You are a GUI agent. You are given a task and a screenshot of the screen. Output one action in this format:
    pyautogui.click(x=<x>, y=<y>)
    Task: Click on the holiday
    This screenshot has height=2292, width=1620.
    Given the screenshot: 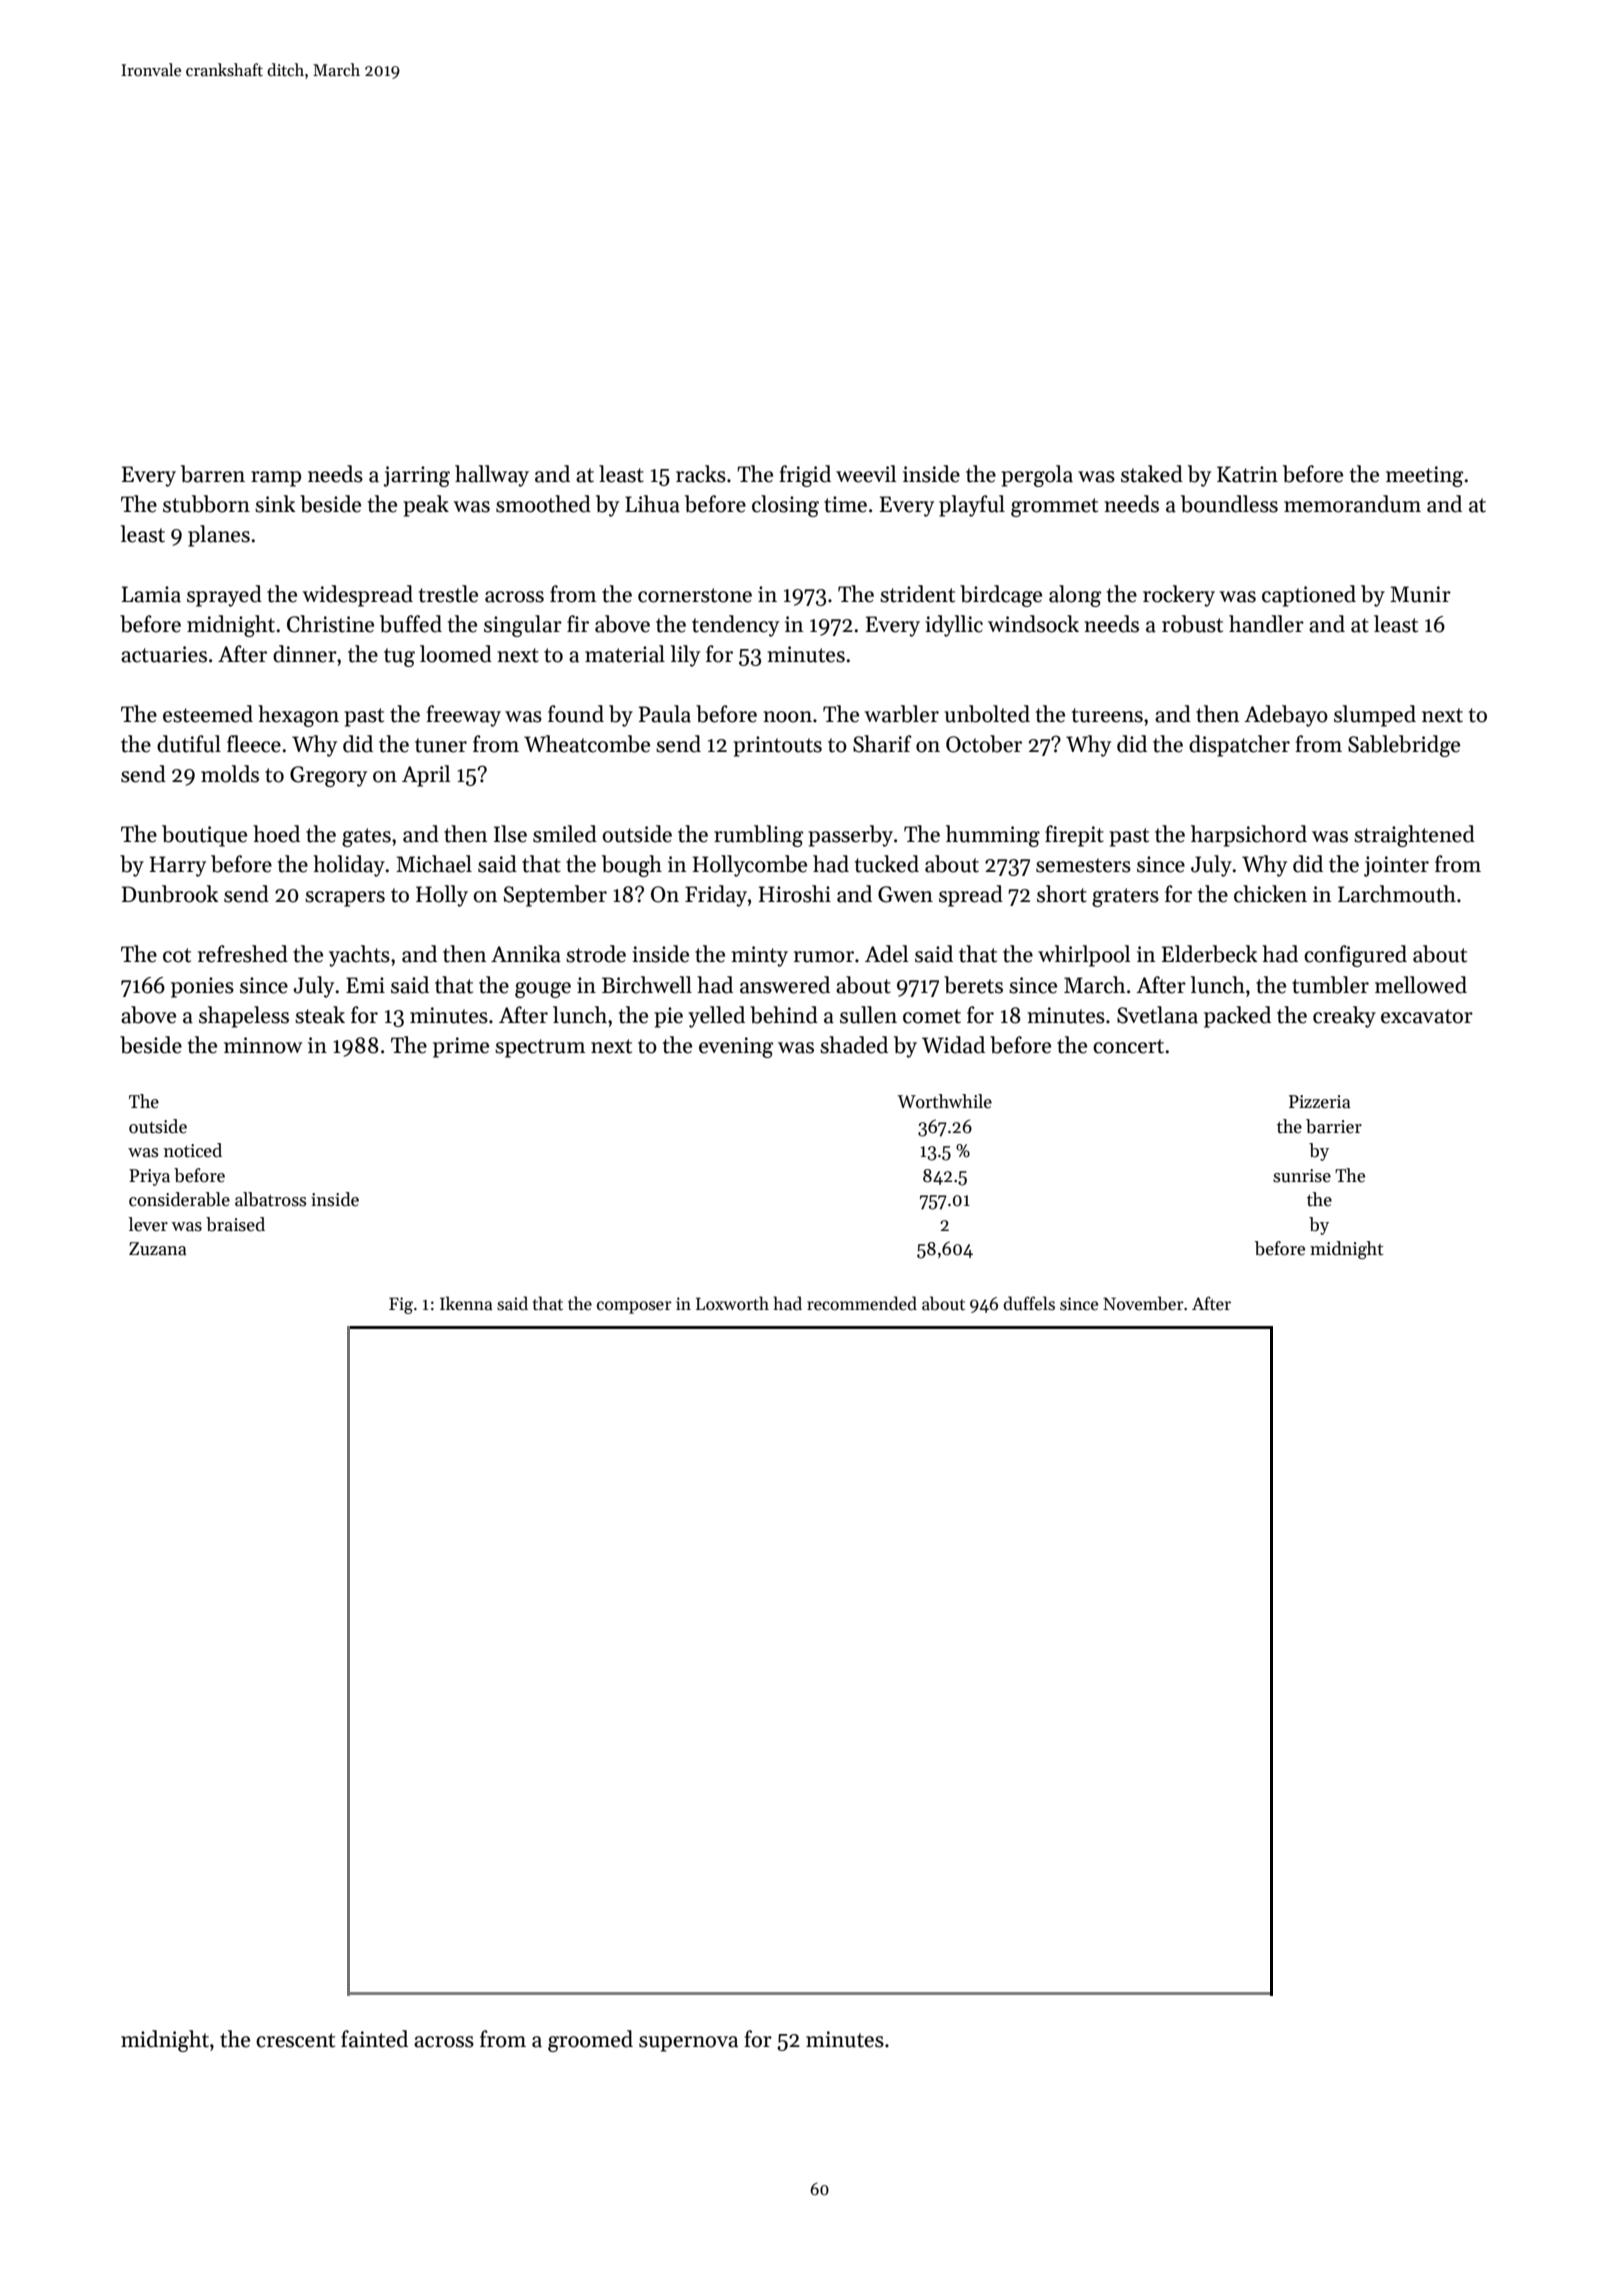 What is the action you would take?
    pyautogui.click(x=349, y=866)
